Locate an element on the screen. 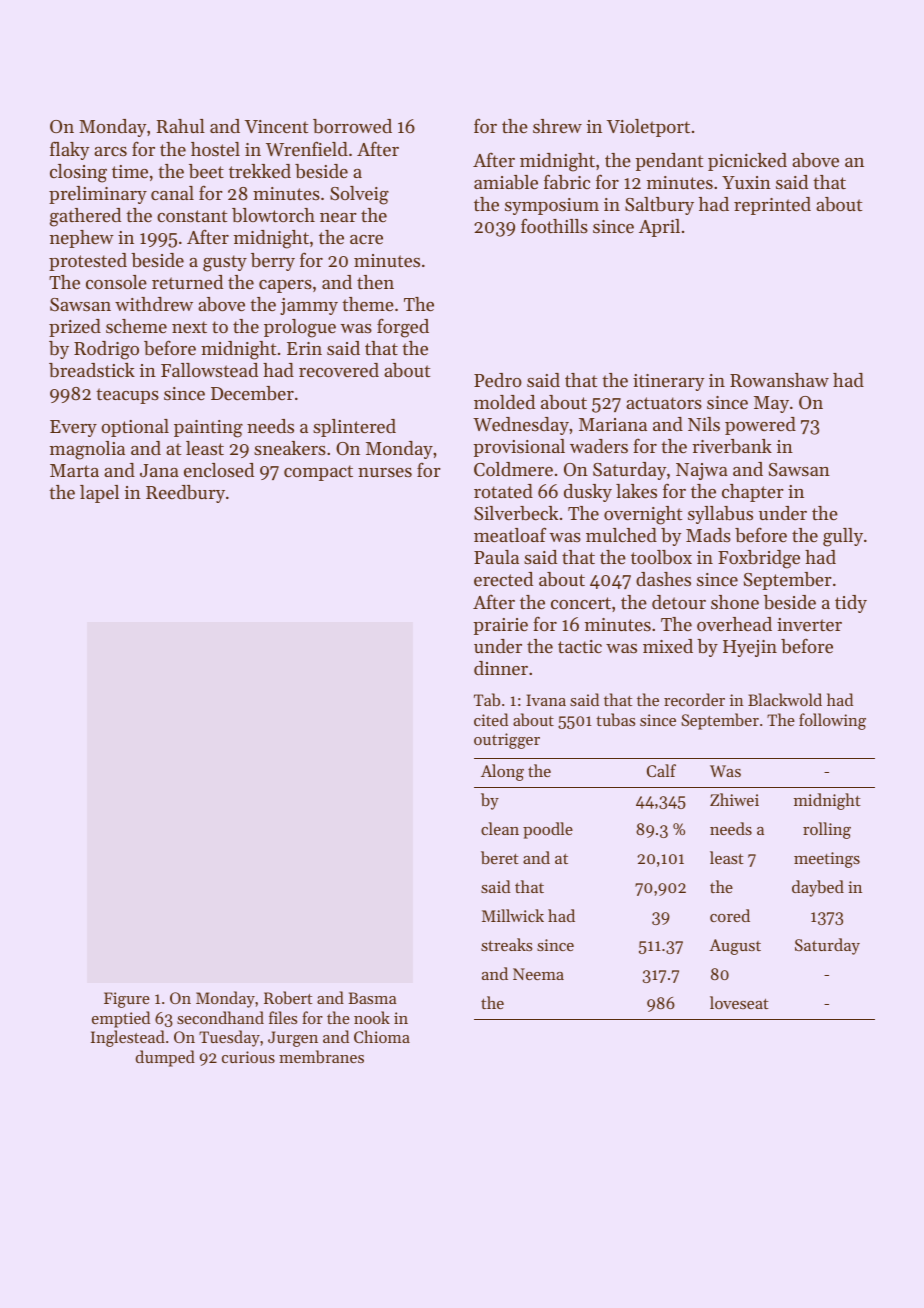 The image size is (924, 1308). Neema is located at coordinates (538, 974).
